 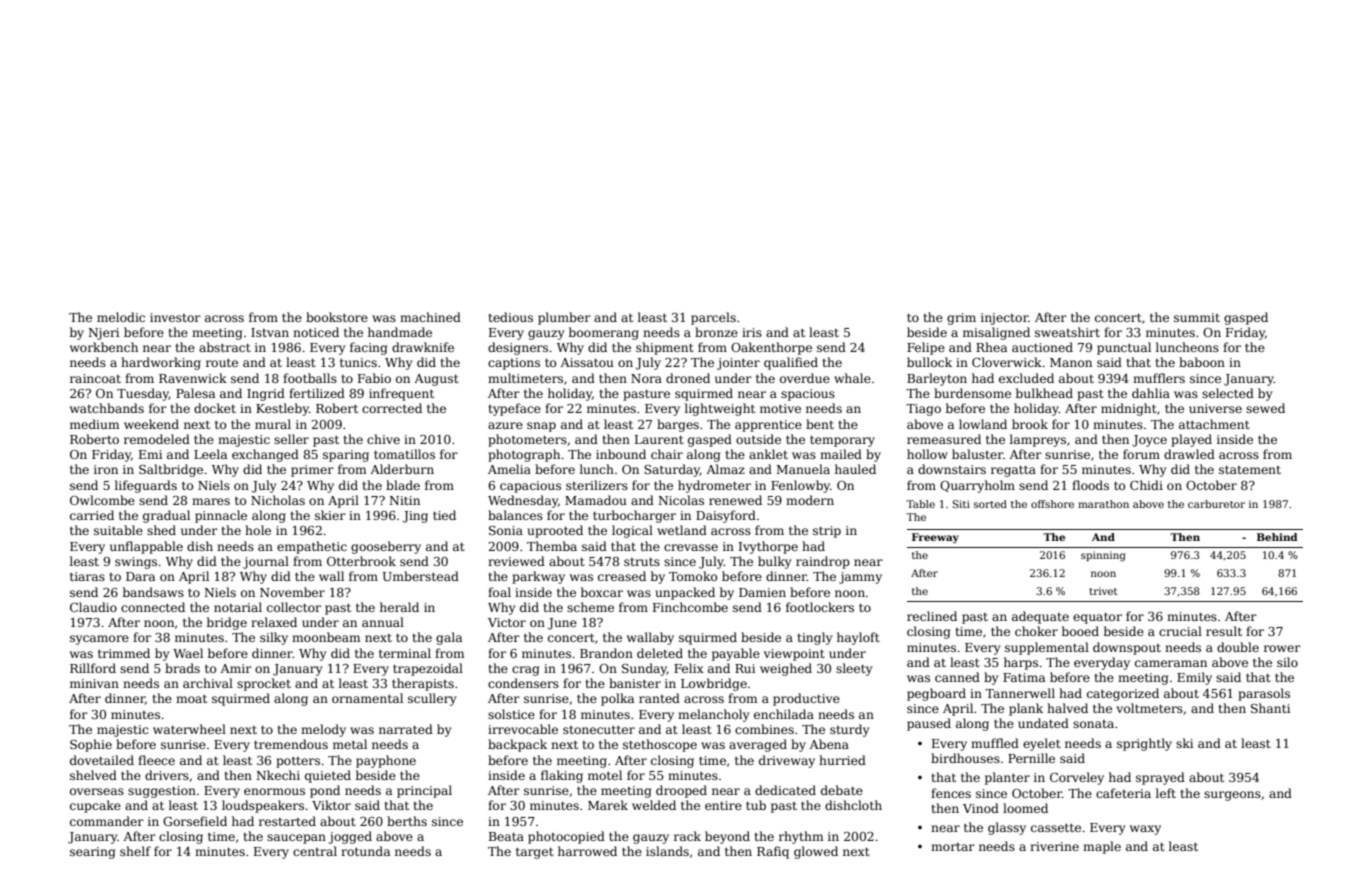 I want to click on restarted, so click(x=287, y=821).
